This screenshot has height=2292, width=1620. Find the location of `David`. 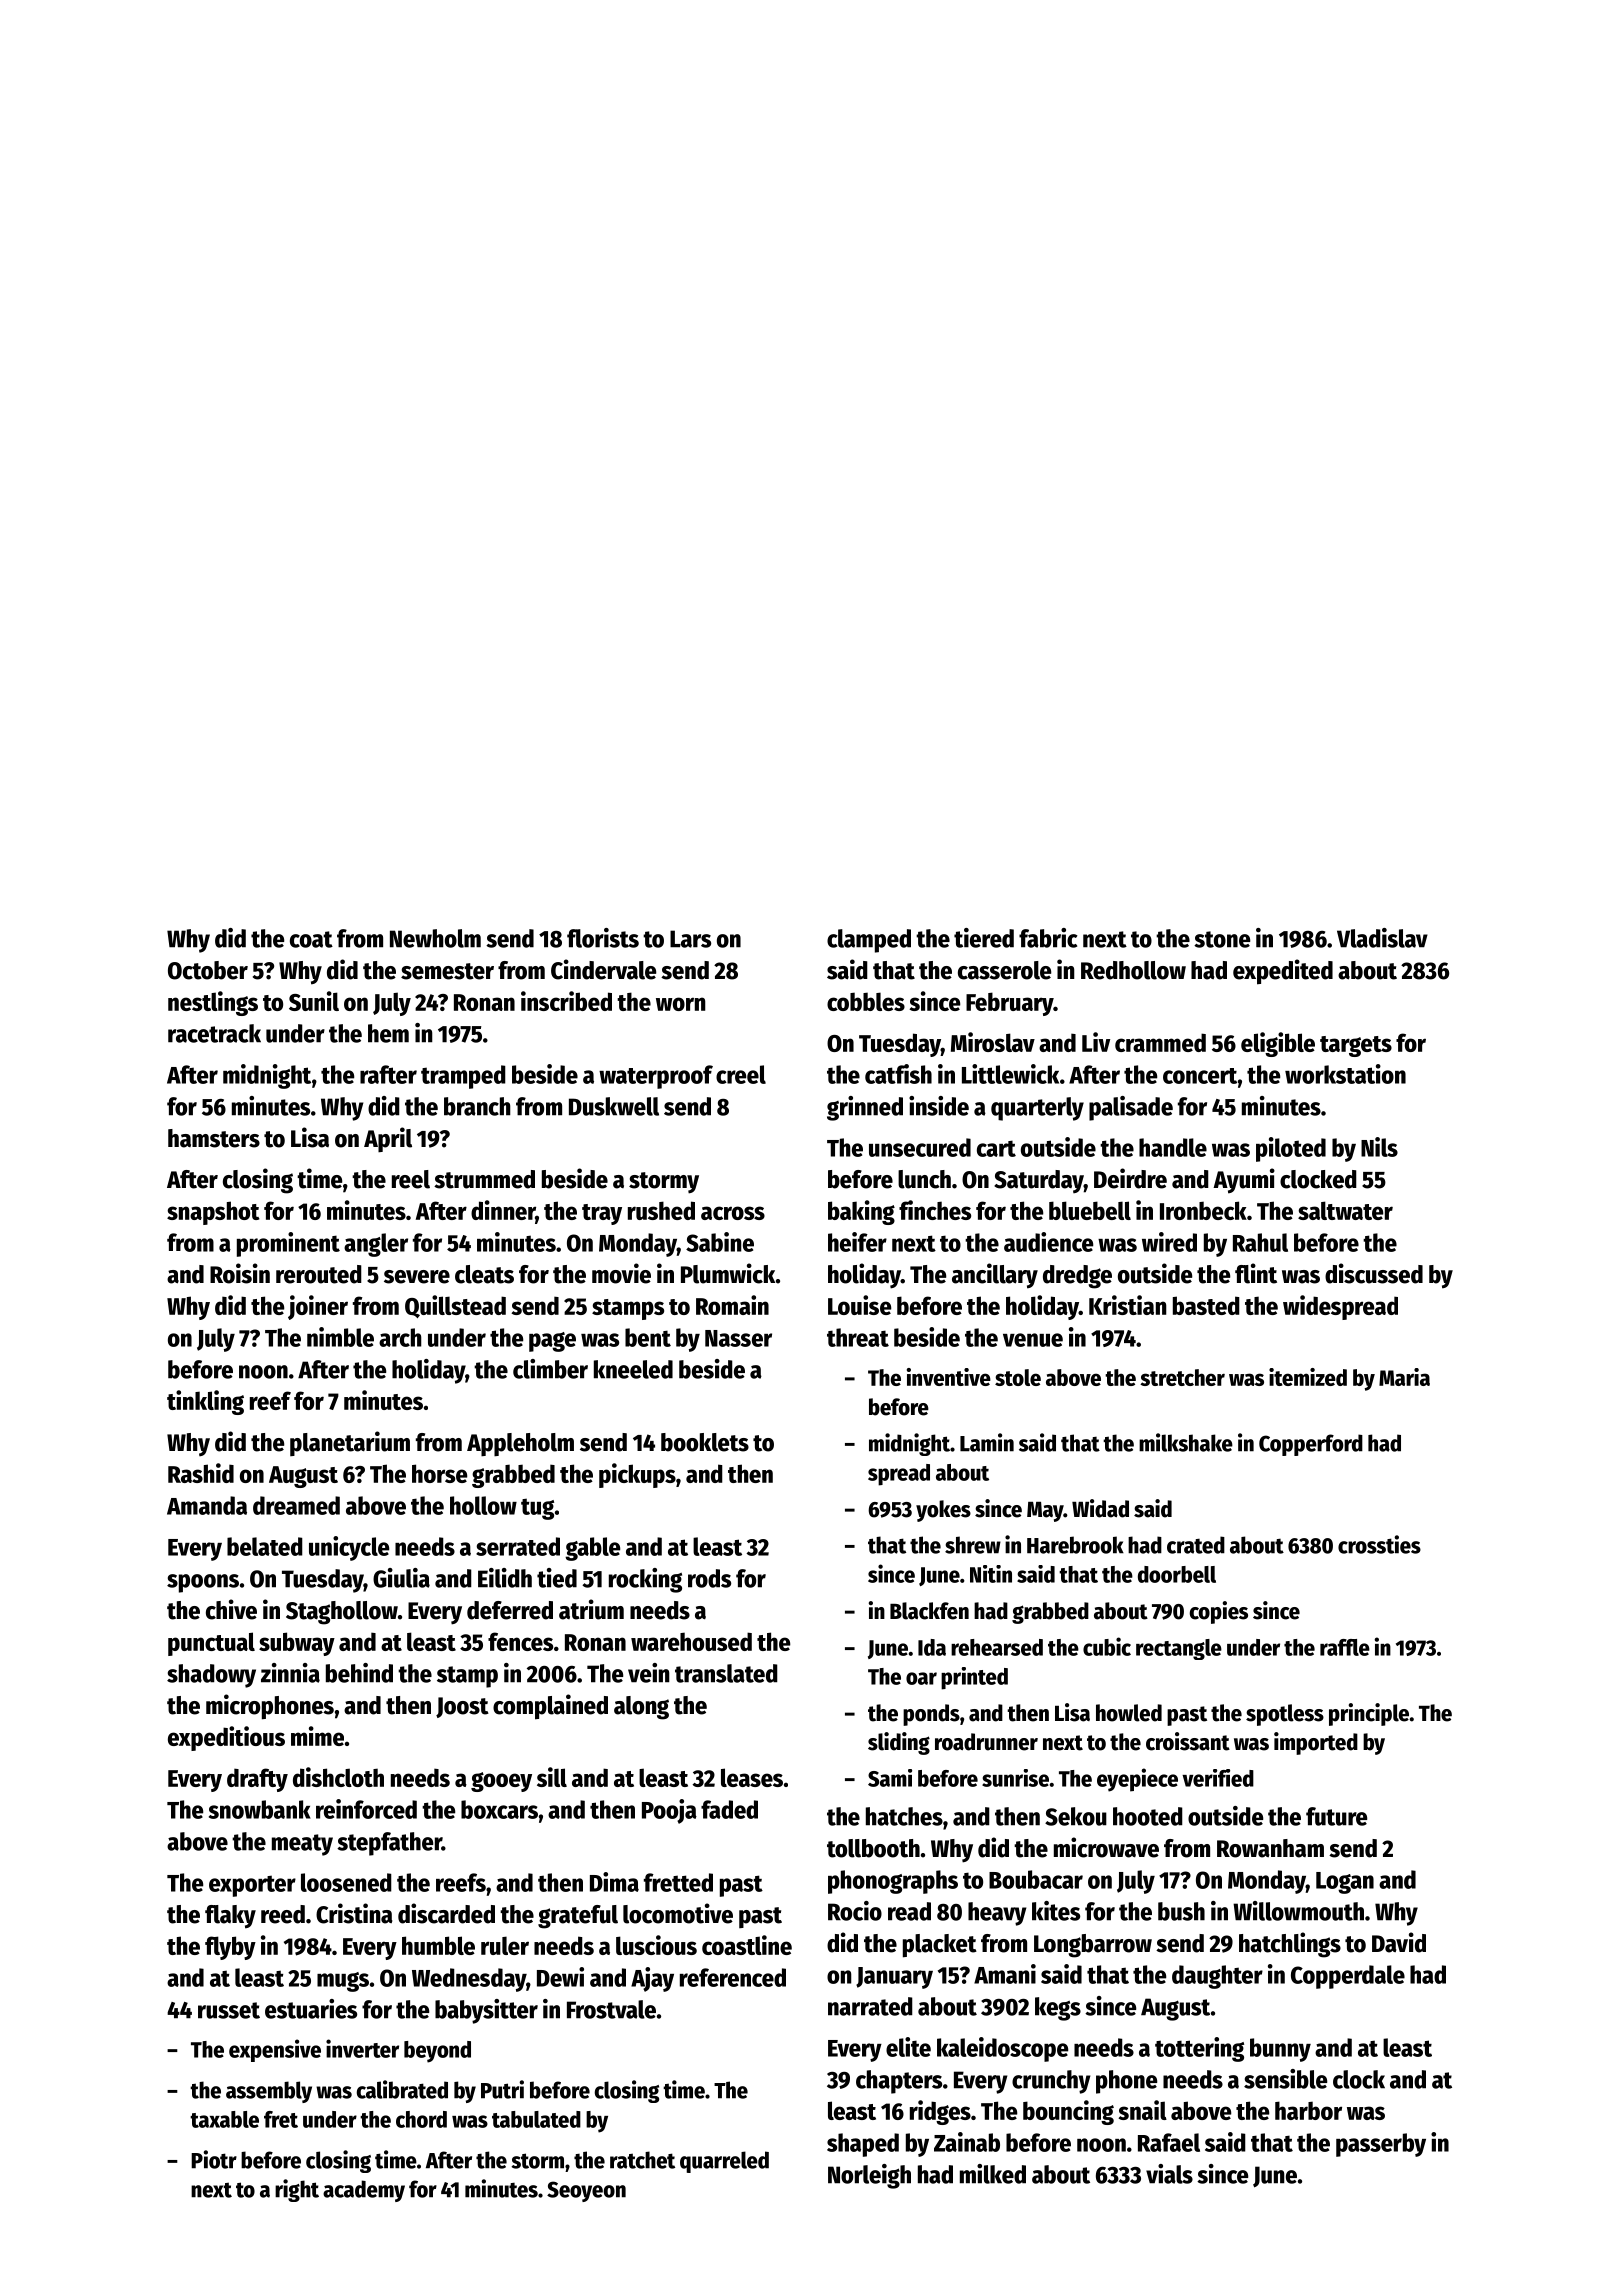

David is located at coordinates (1399, 1942).
